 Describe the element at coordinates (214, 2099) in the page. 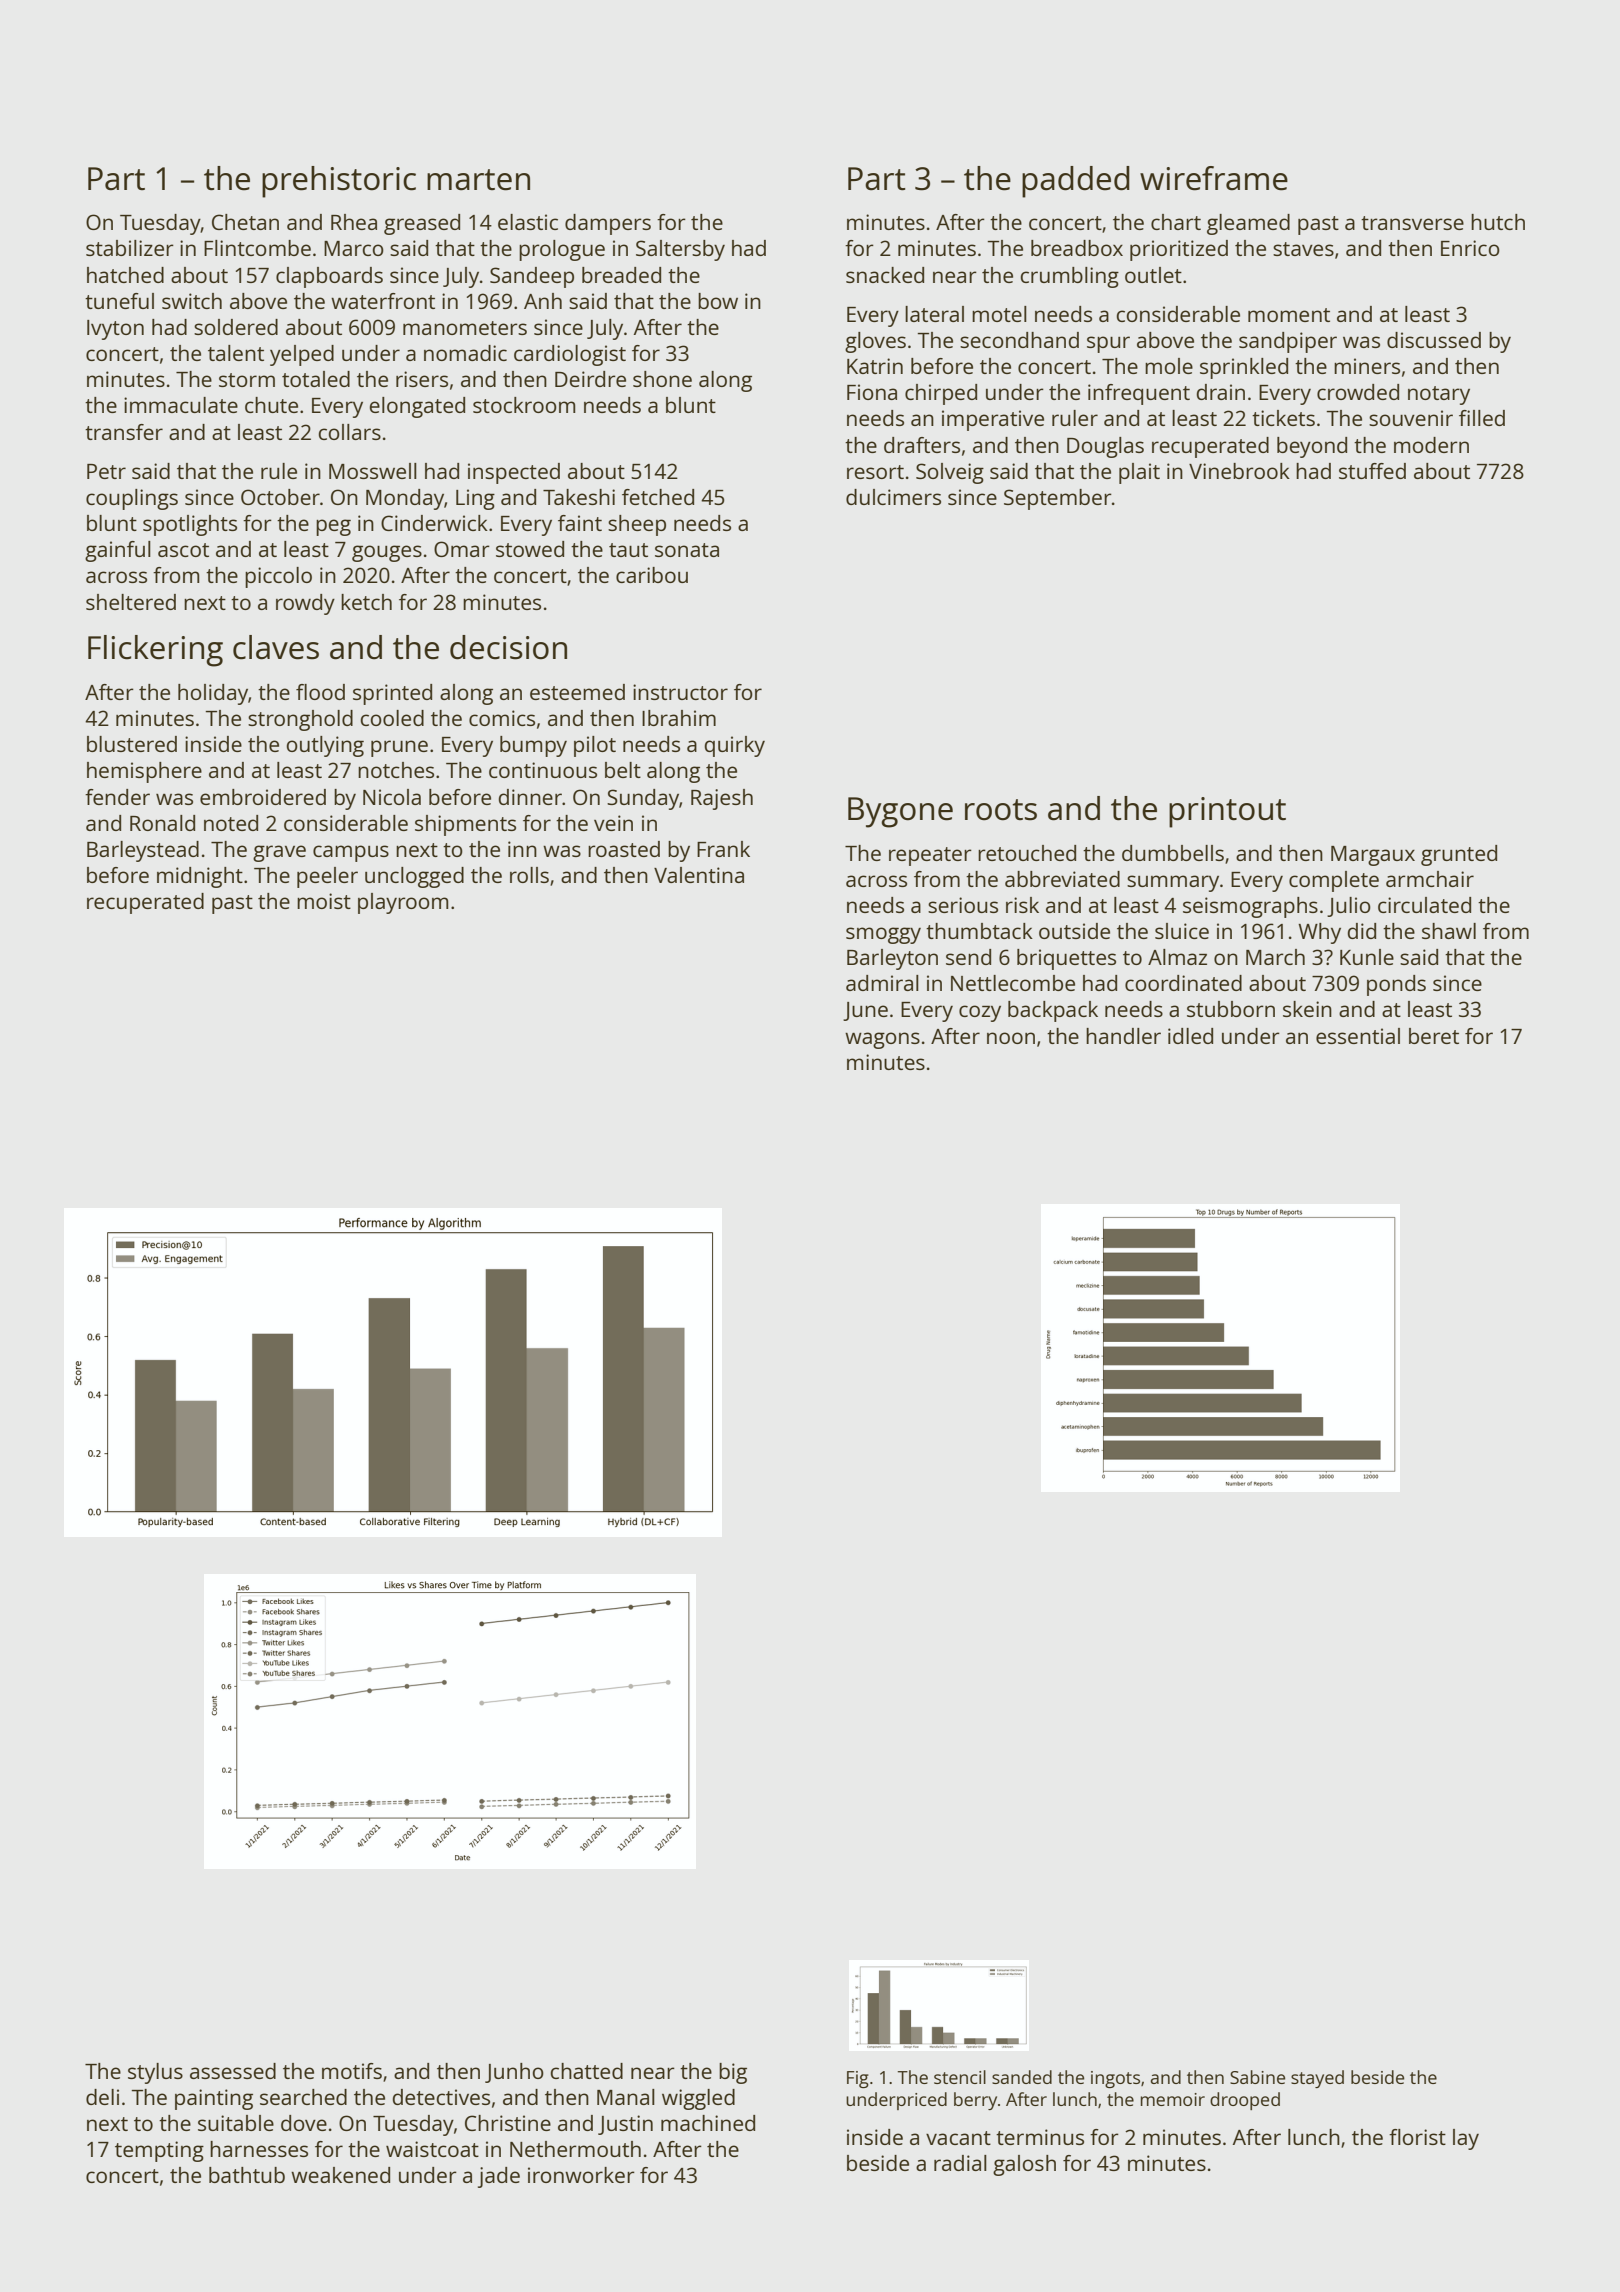

I see `painting` at that location.
